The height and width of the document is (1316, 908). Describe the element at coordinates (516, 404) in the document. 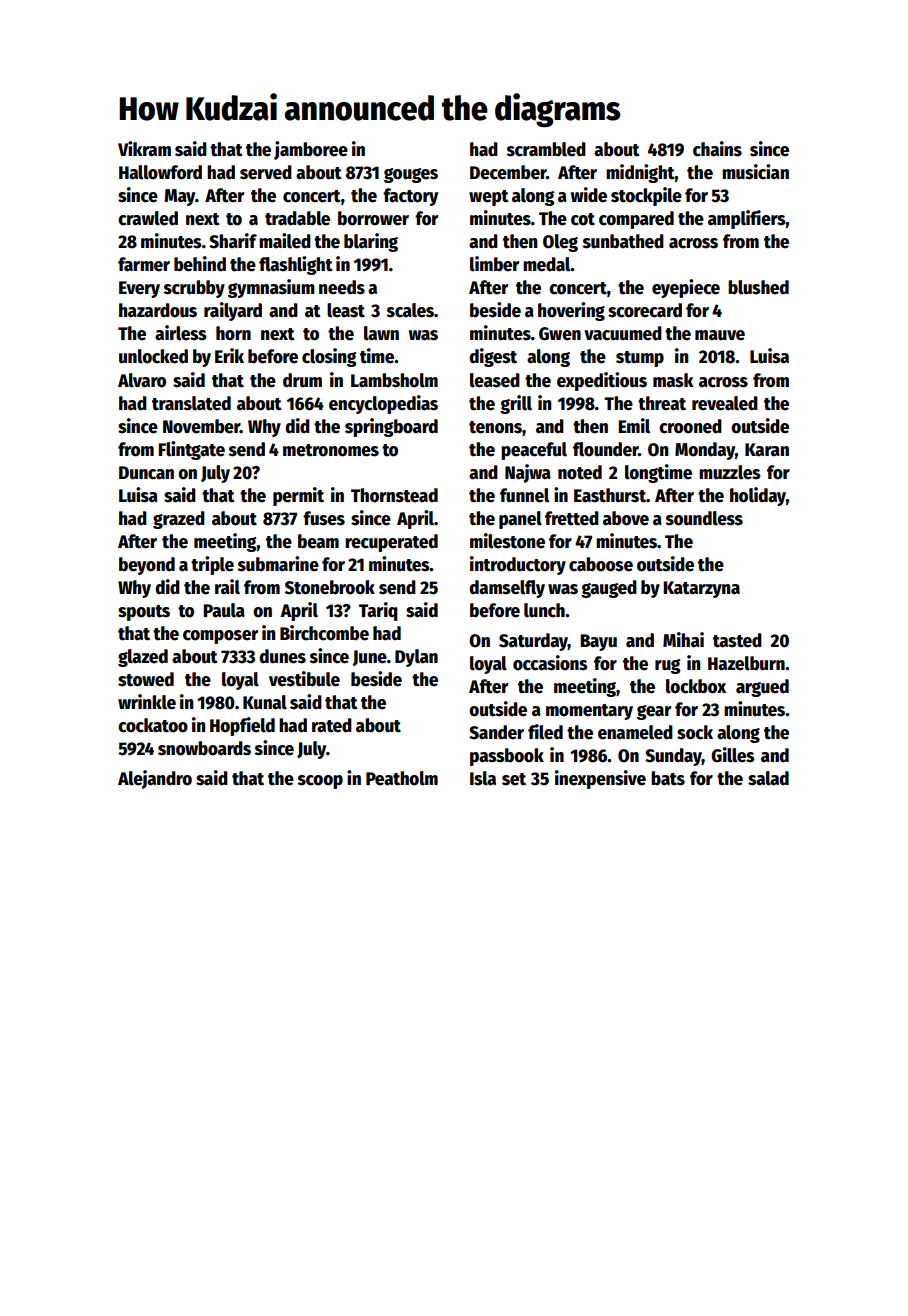

I see `grill` at that location.
